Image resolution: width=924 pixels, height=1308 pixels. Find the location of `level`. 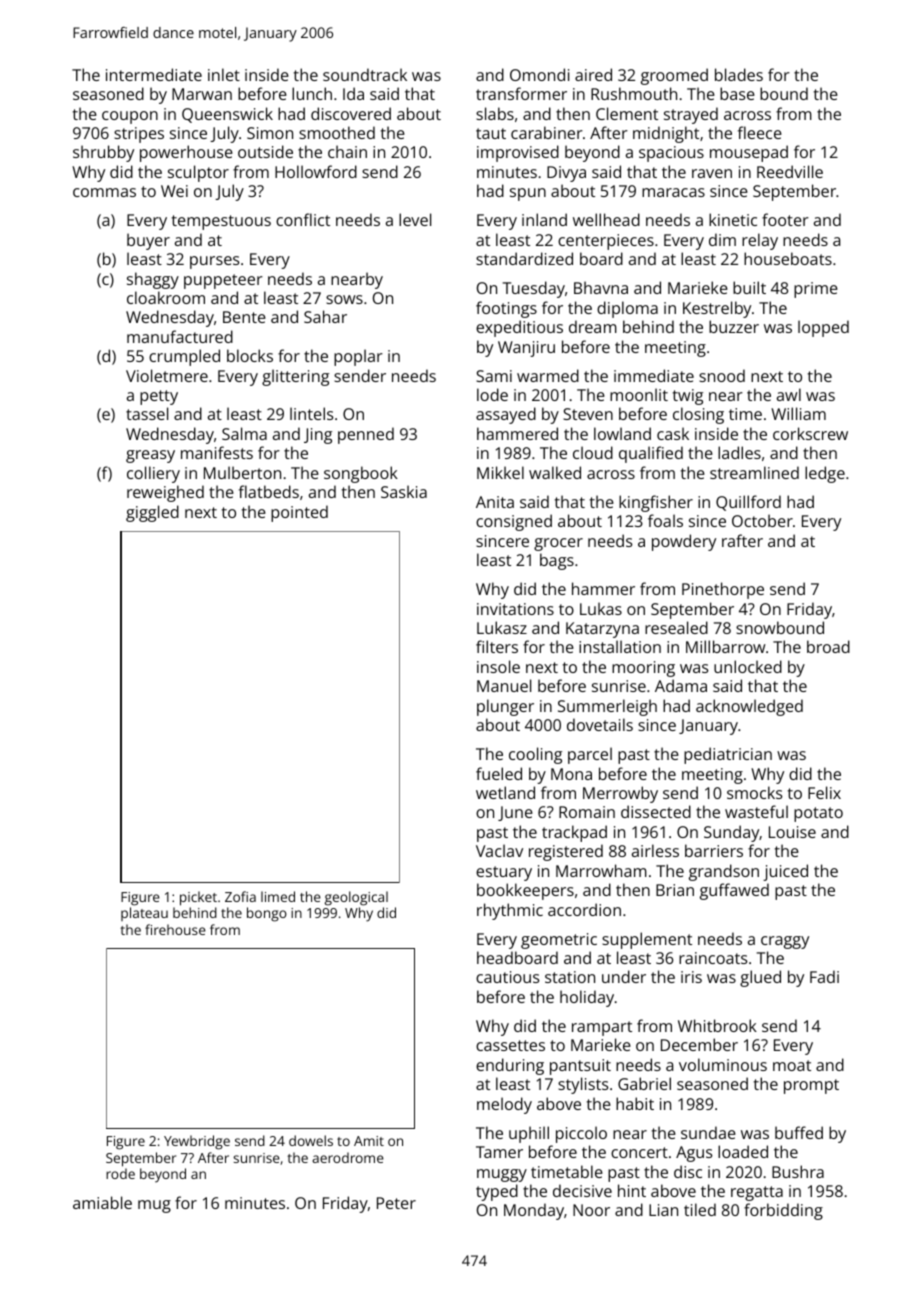

level is located at coordinates (415, 219).
